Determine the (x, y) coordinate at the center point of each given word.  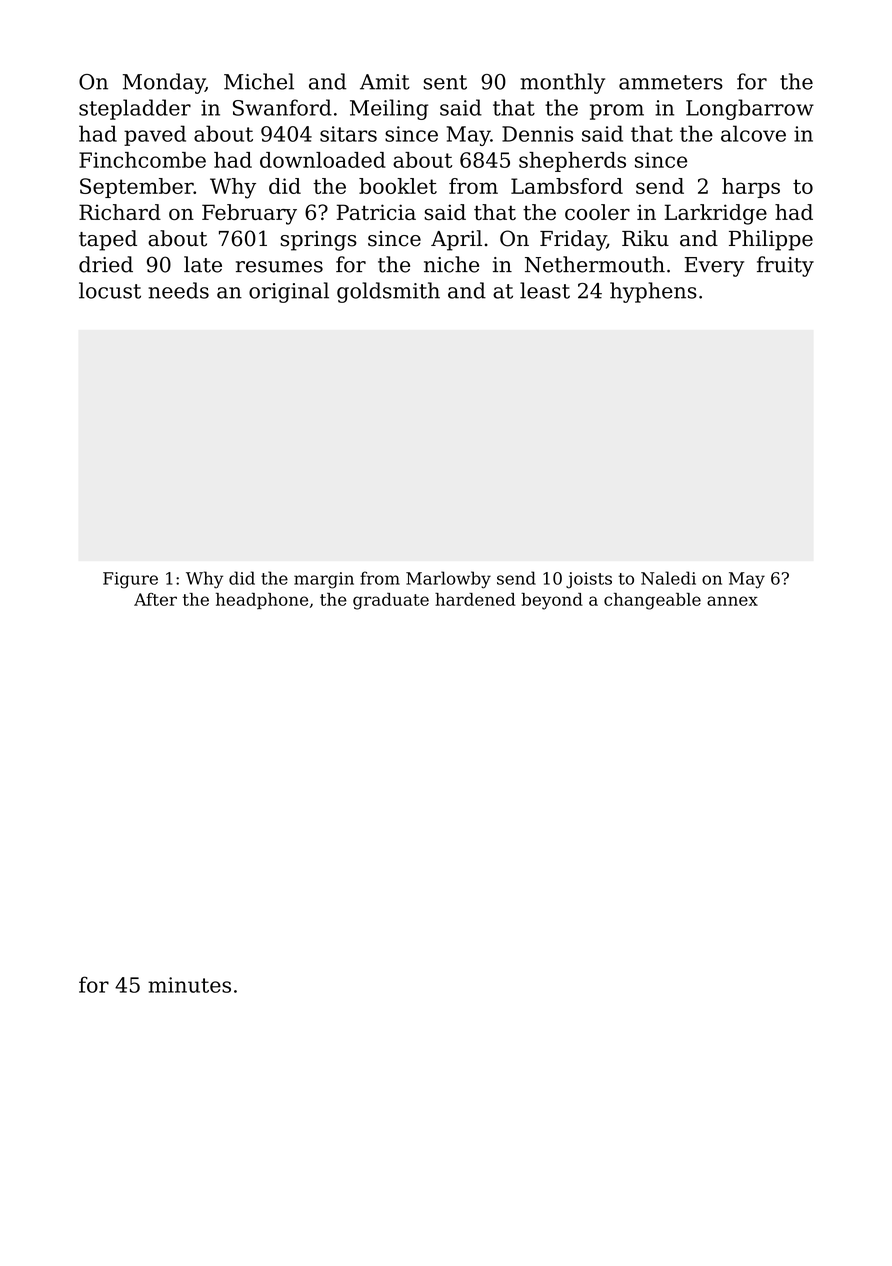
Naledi (668, 578)
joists (589, 580)
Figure (130, 580)
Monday (164, 83)
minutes (189, 985)
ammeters (671, 82)
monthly (562, 83)
